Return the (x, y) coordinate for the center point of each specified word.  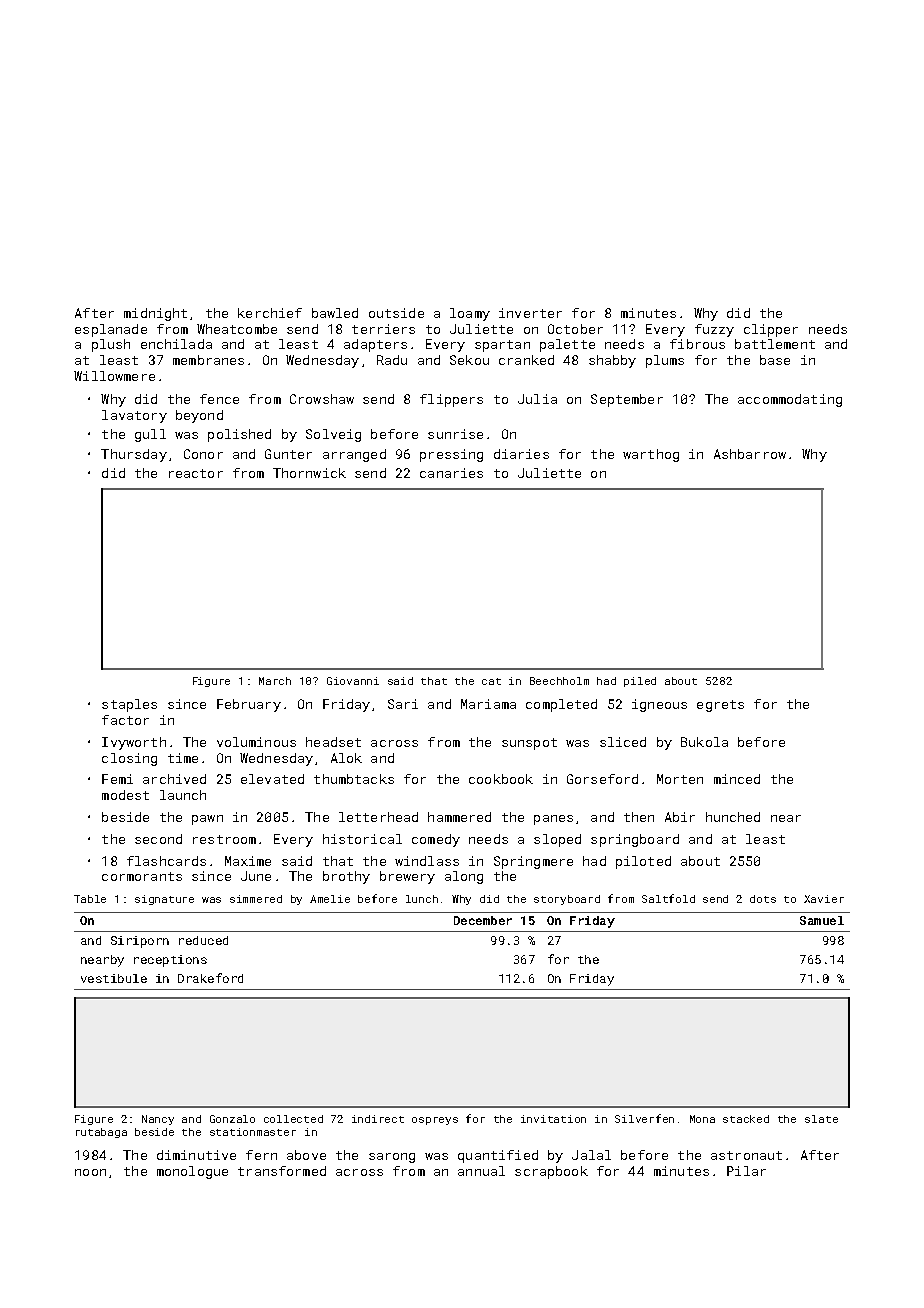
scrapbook (551, 1172)
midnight (155, 314)
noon (90, 1172)
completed (561, 705)
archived (174, 779)
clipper (771, 330)
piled (640, 682)
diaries (521, 454)
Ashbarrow (750, 454)
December (483, 920)
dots (763, 899)
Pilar (746, 1171)
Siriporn (140, 942)
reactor (196, 473)
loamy (470, 314)
